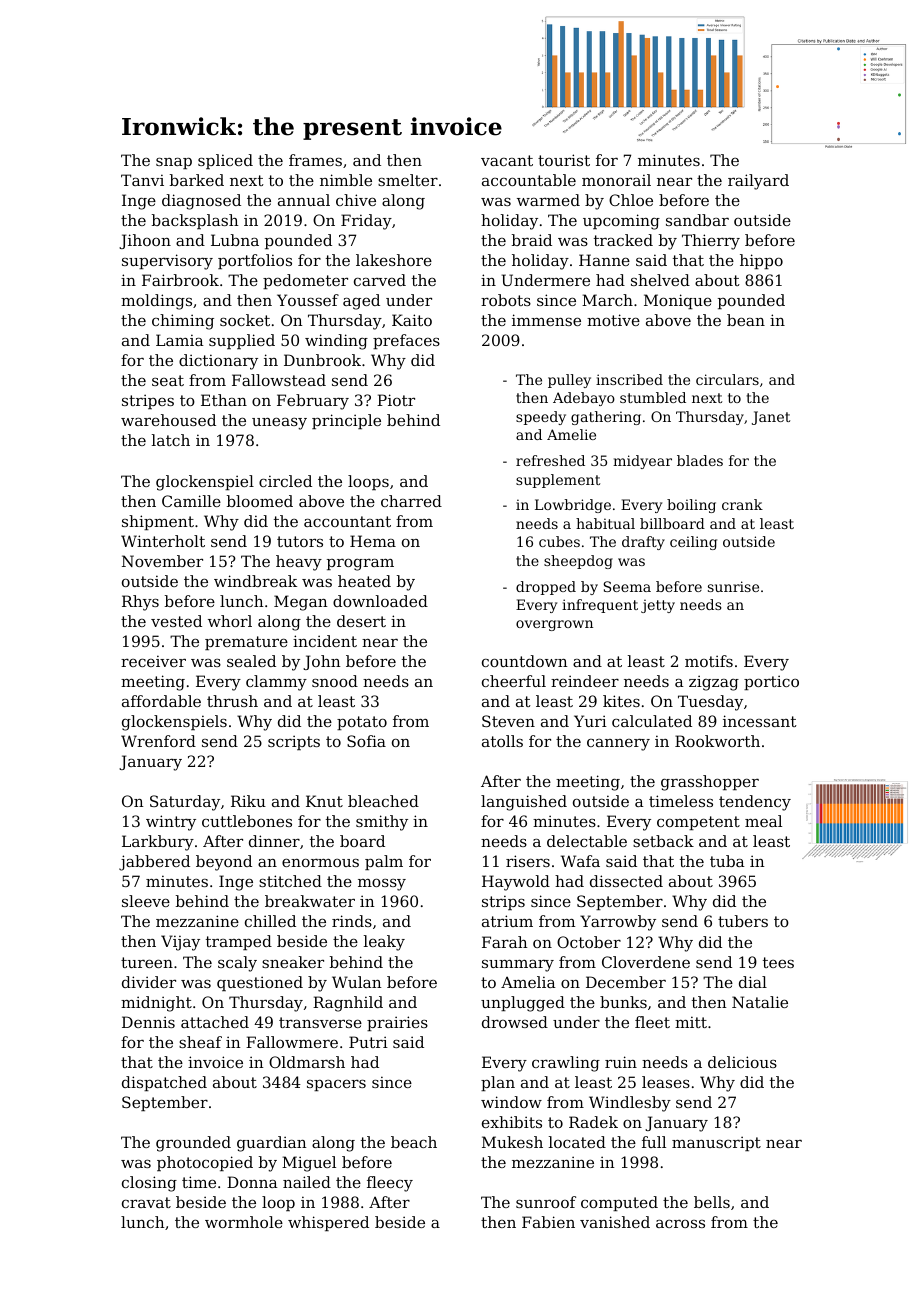  I want to click on backsplash, so click(195, 221).
